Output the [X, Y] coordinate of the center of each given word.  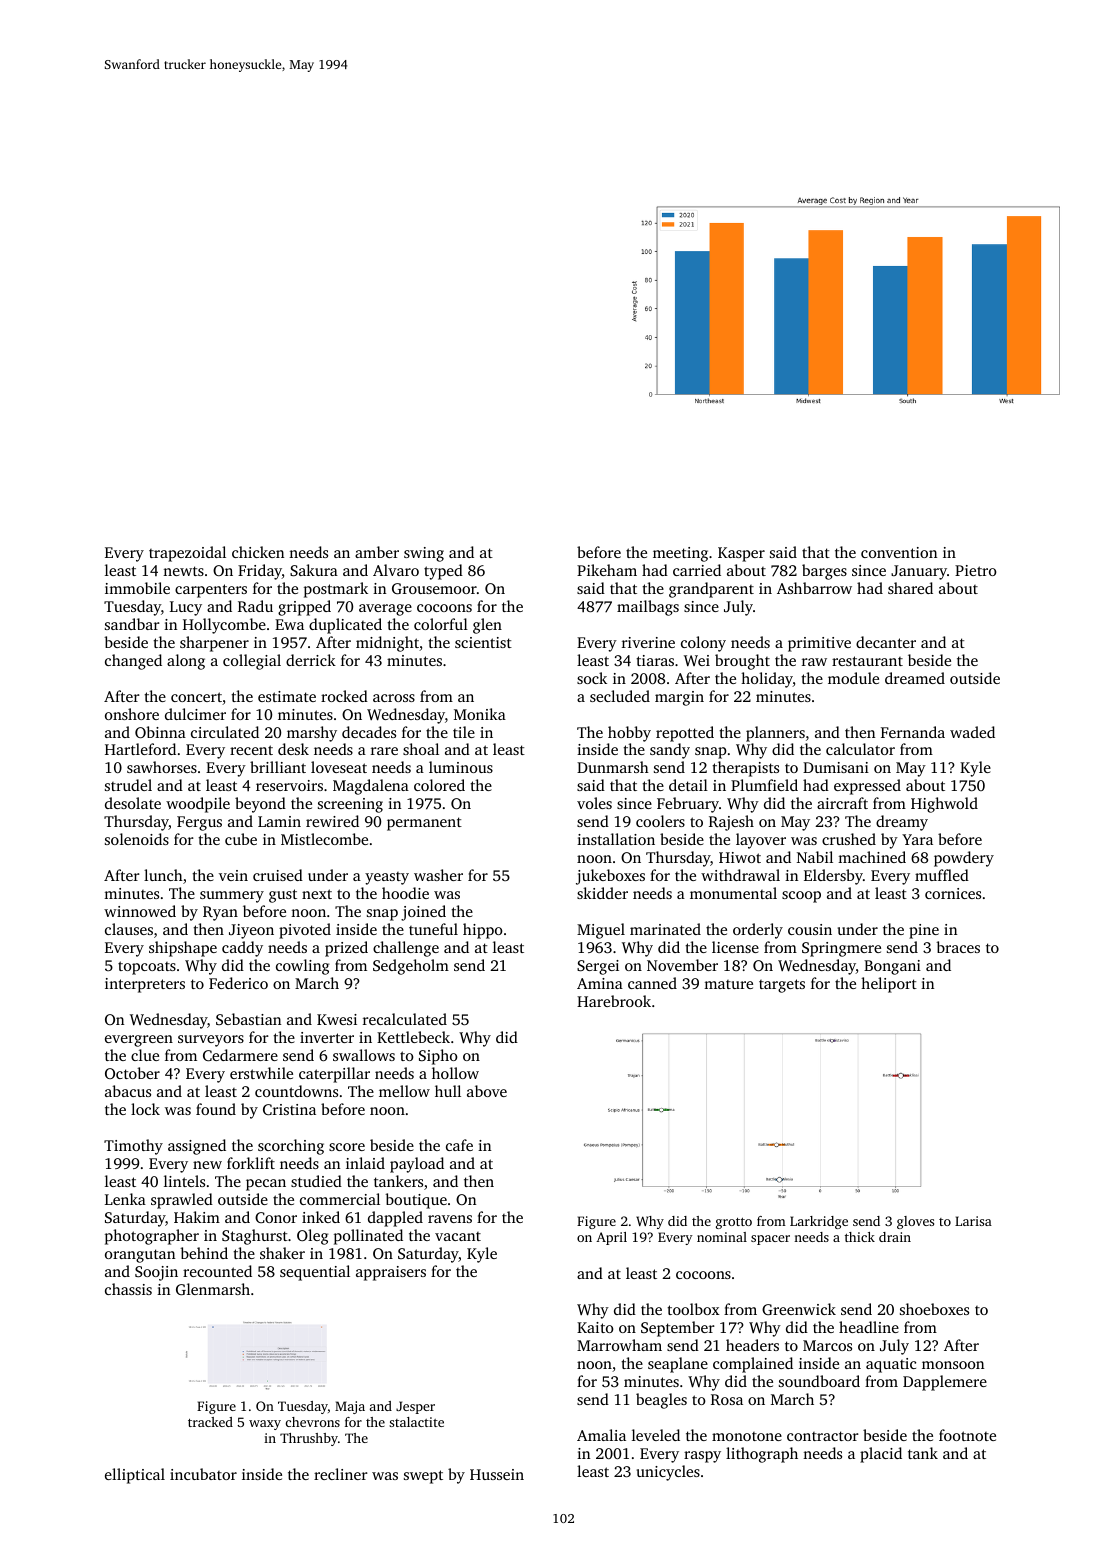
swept [423, 1477]
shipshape [183, 949]
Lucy [186, 608]
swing [424, 554]
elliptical [135, 1476]
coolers [660, 821]
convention [899, 552]
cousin [810, 929]
